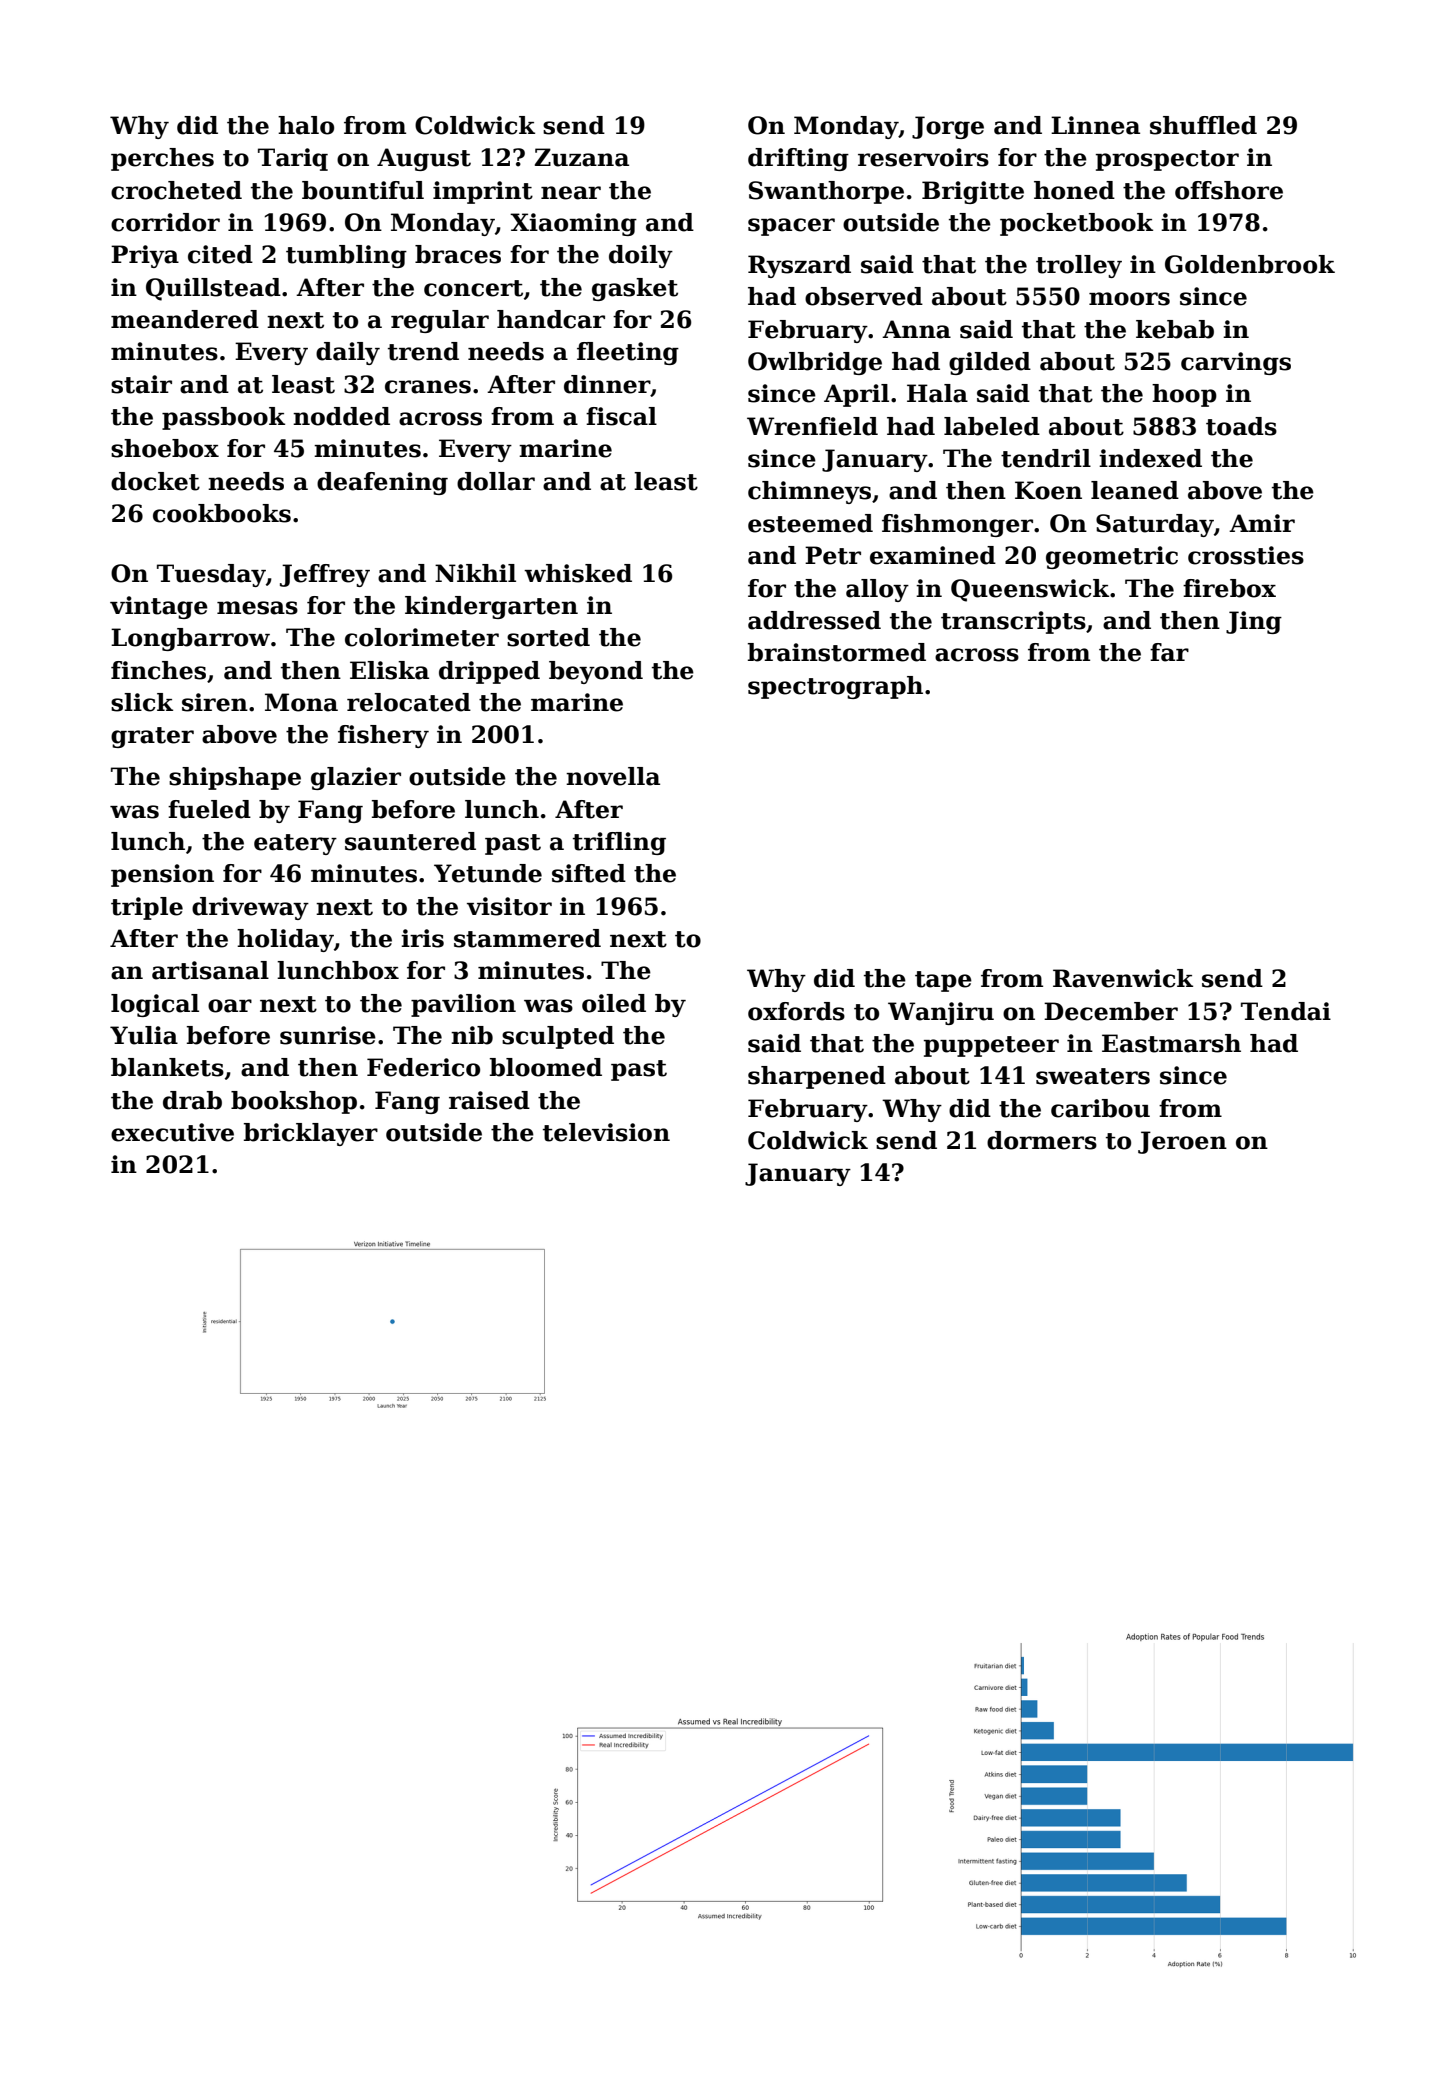 This page has height=2100, width=1450. Describe the element at coordinates (142, 702) in the page. I see `slick` at that location.
